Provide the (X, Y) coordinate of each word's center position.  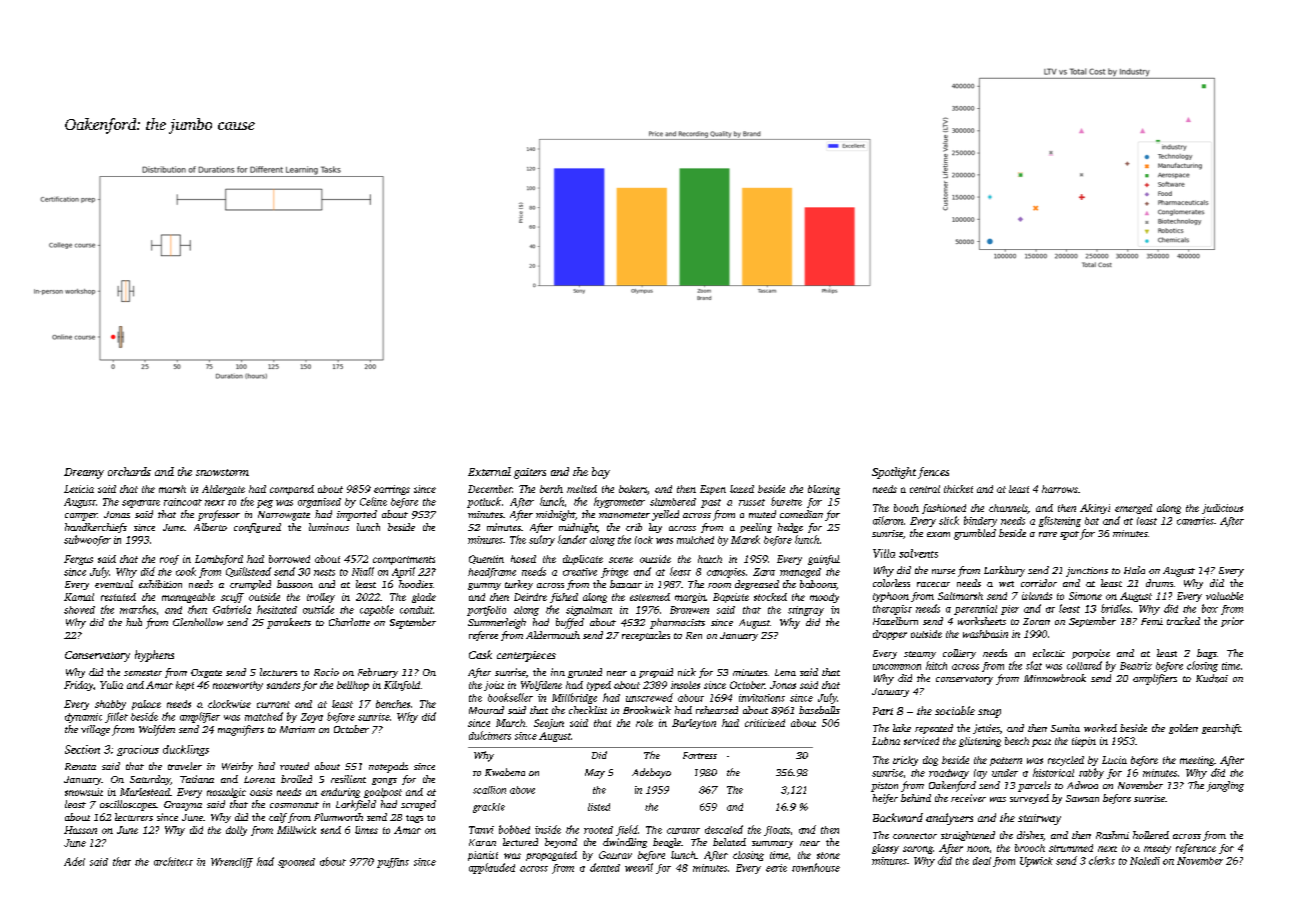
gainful (824, 560)
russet (752, 502)
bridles (1115, 608)
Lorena (259, 779)
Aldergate (223, 490)
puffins (393, 863)
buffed (570, 623)
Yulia (111, 685)
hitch (936, 665)
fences (933, 473)
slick (949, 520)
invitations (762, 698)
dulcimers (490, 735)
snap (989, 713)
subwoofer (87, 540)
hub (134, 622)
